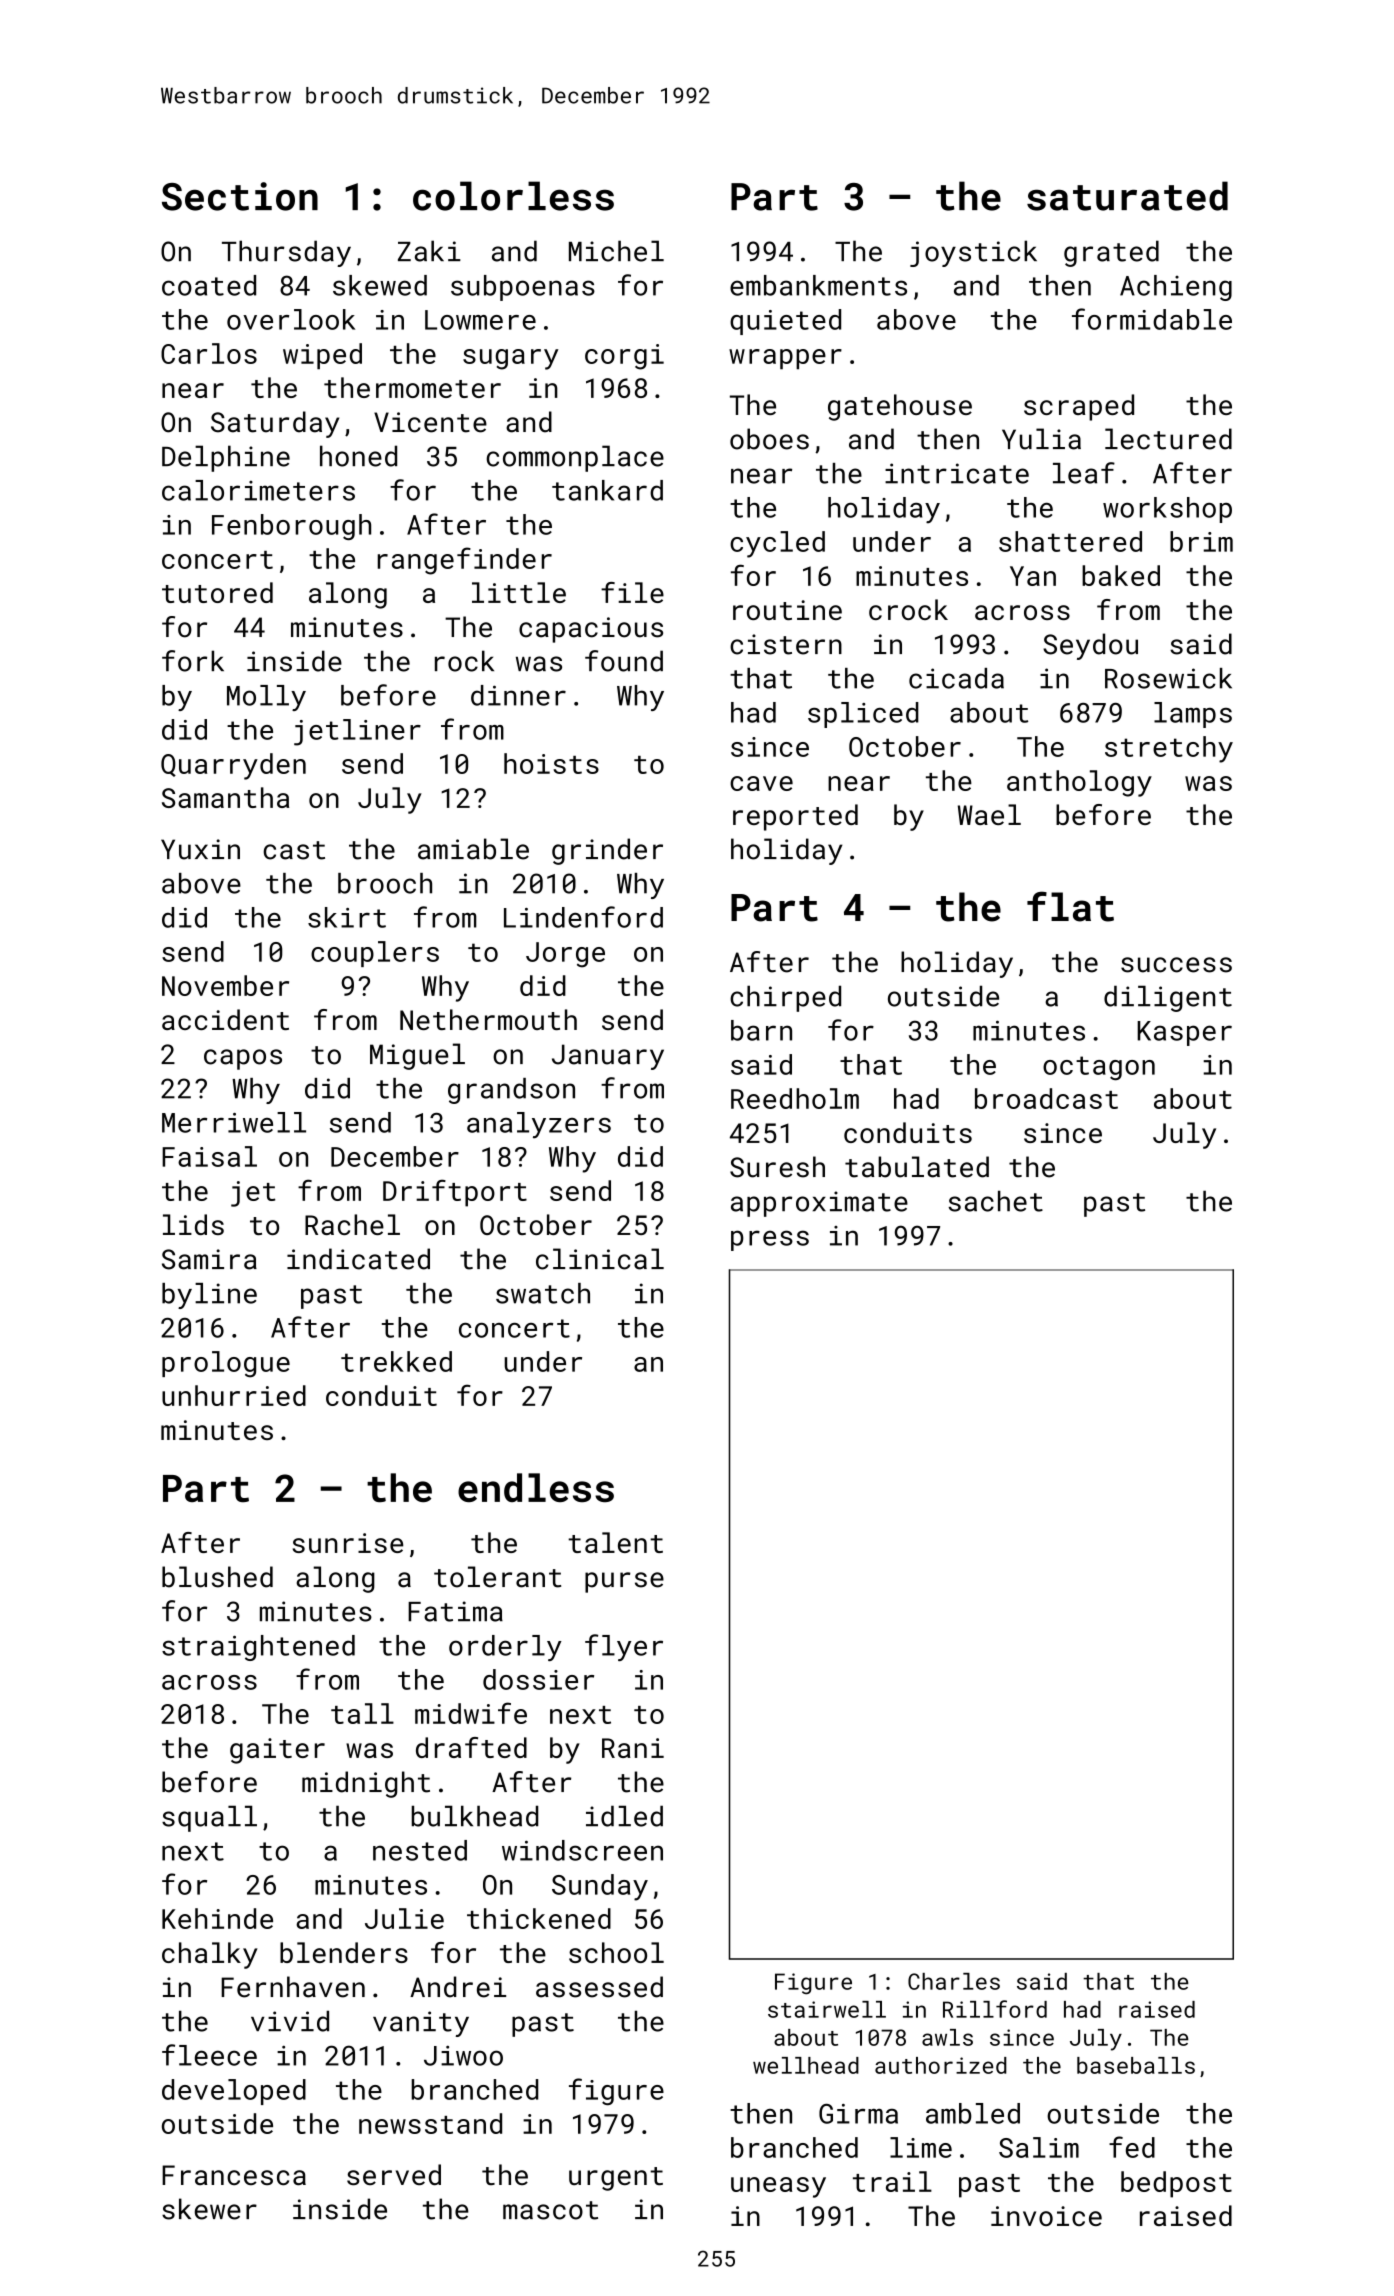  What do you see at coordinates (358, 1259) in the screenshot?
I see `indicated` at bounding box center [358, 1259].
